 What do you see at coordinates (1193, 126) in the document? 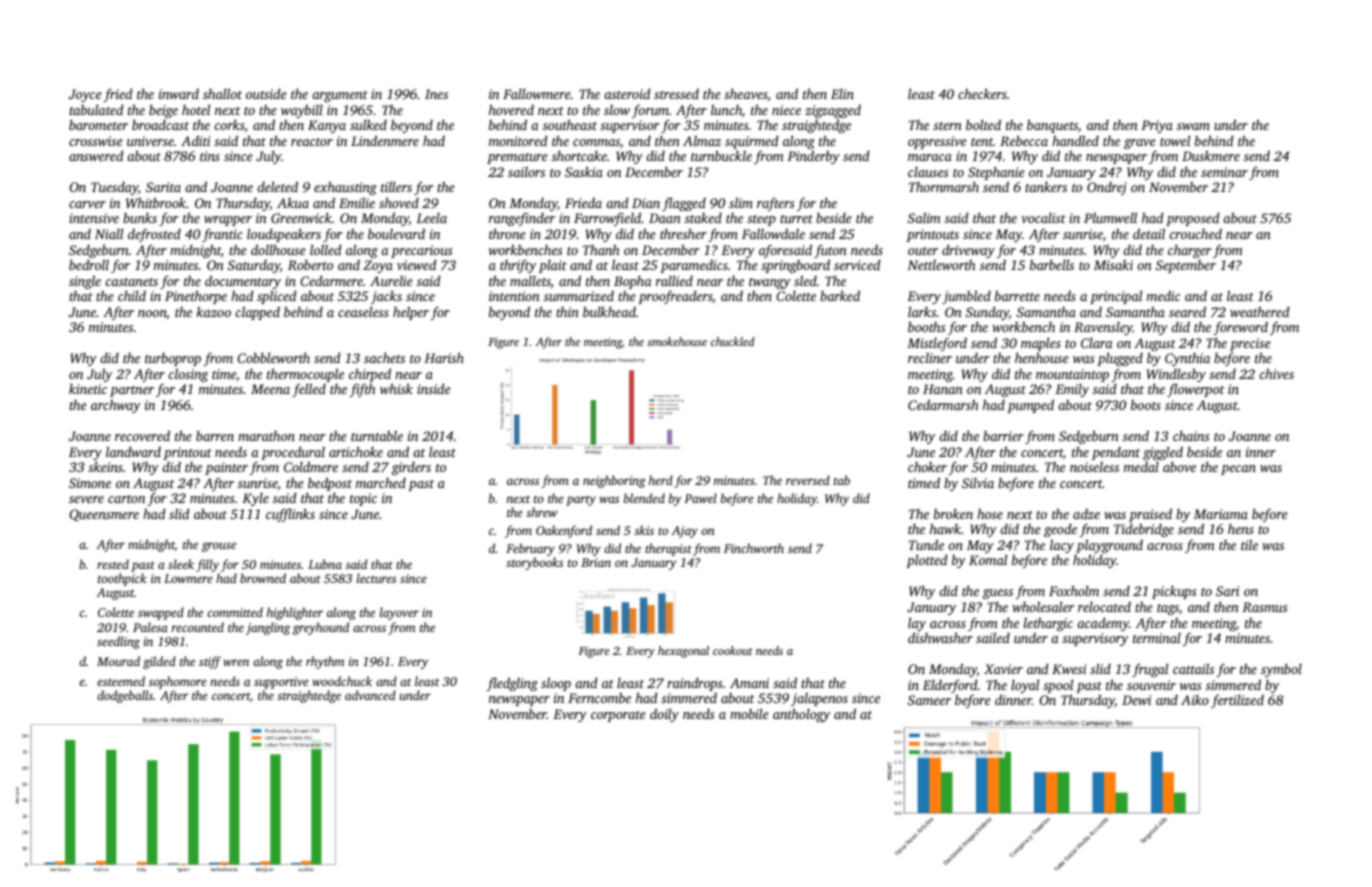
I see `swam` at bounding box center [1193, 126].
